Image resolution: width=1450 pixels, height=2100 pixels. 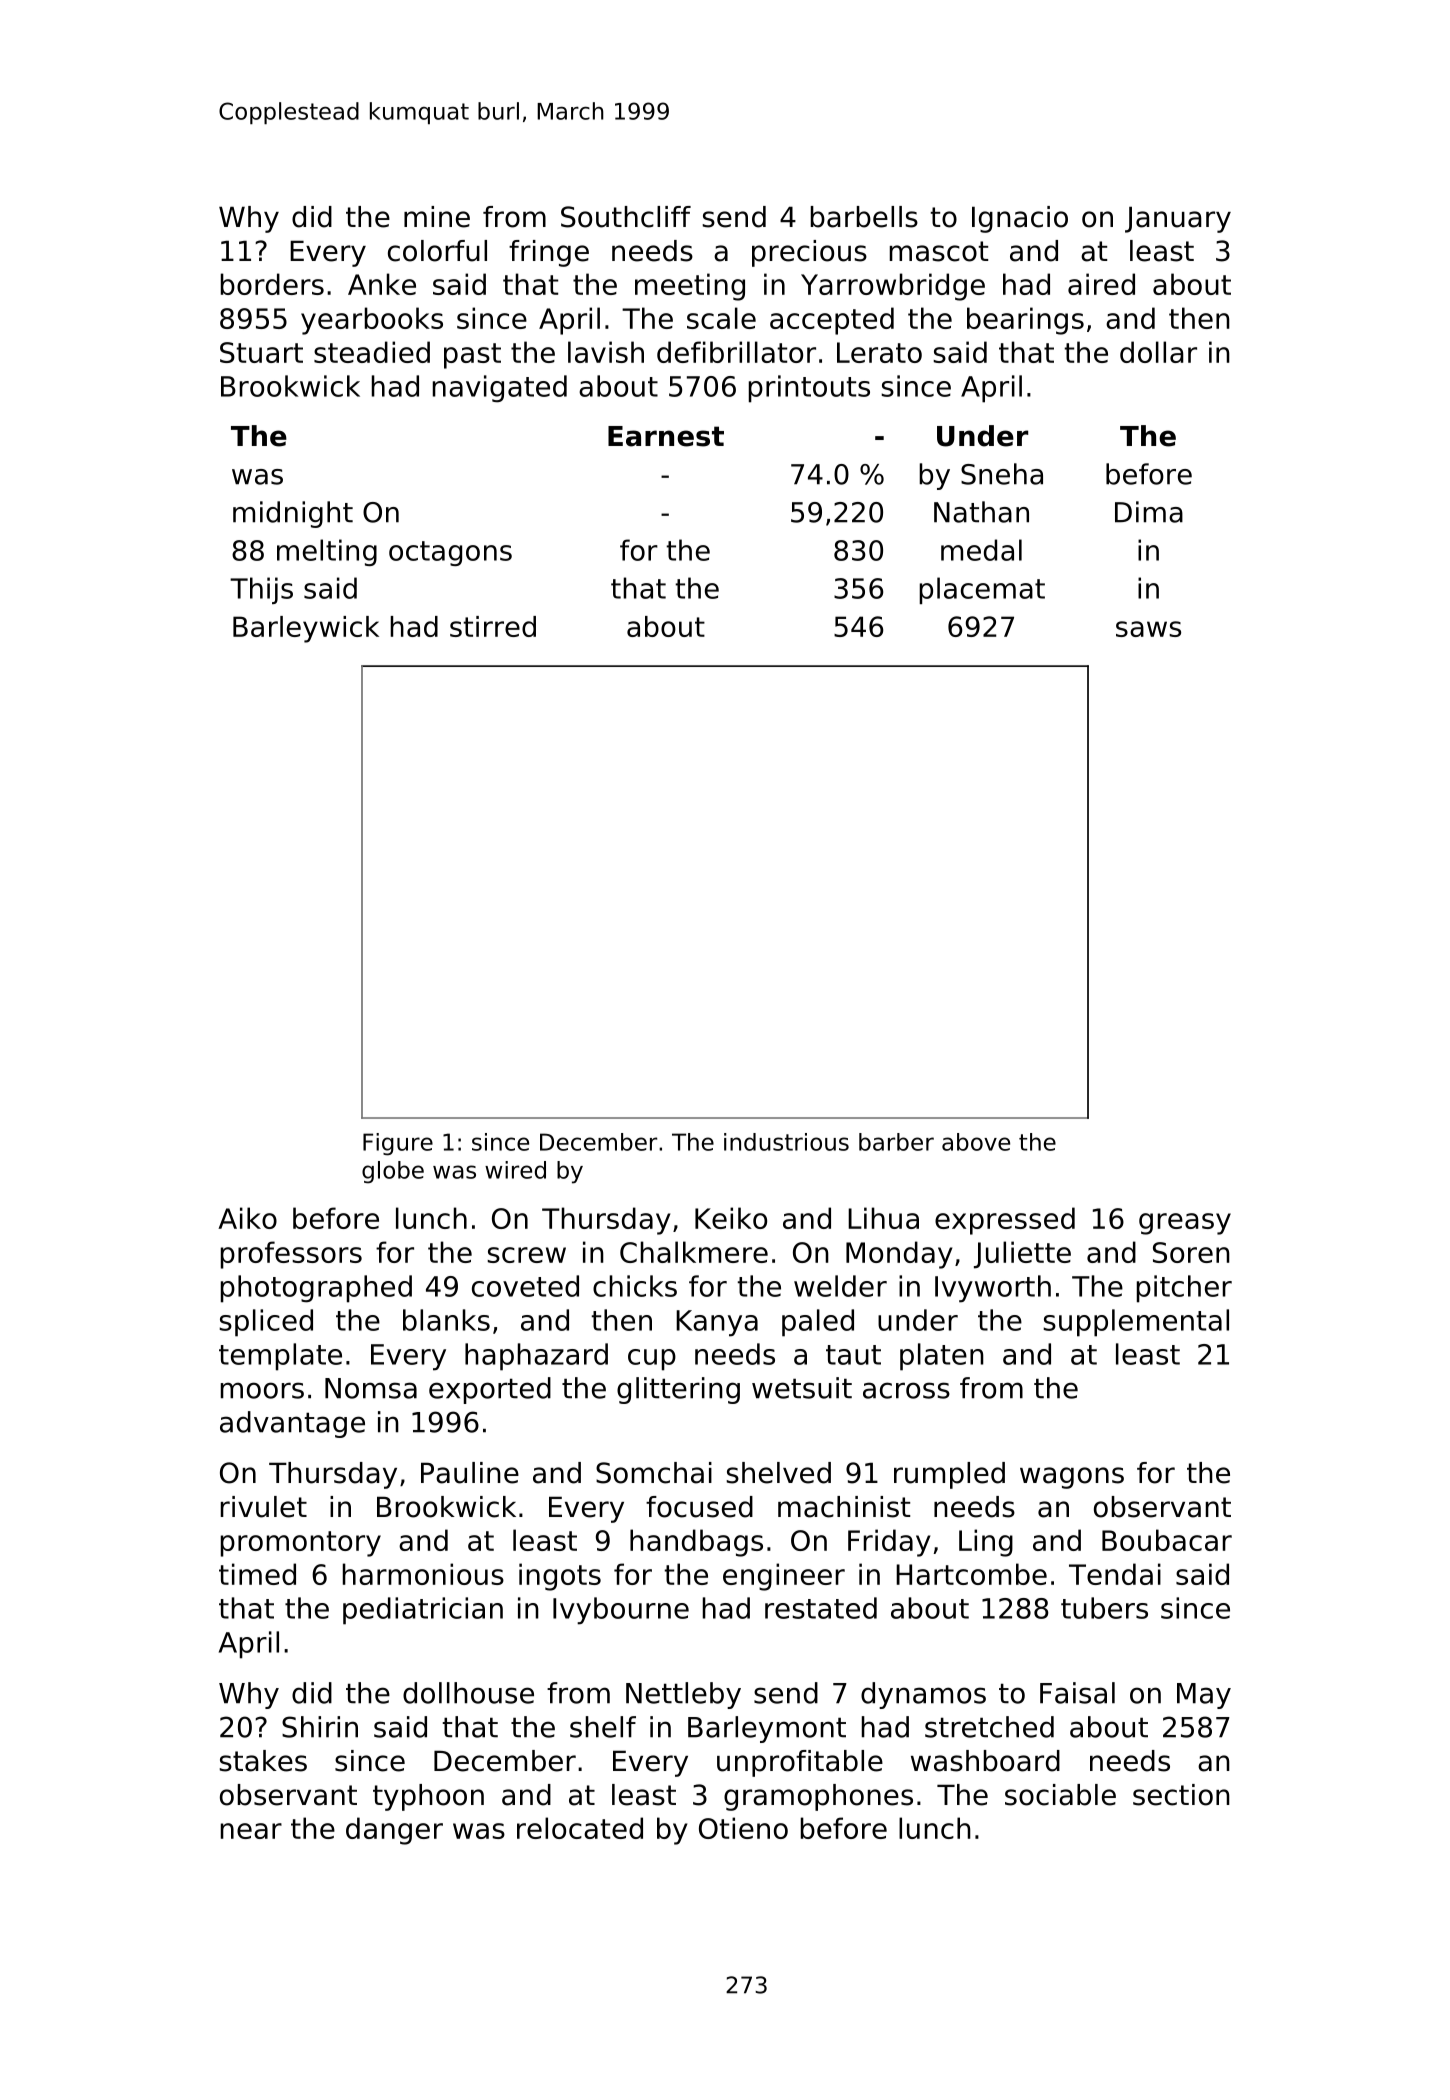 What do you see at coordinates (306, 629) in the image?
I see `Barleywick` at bounding box center [306, 629].
